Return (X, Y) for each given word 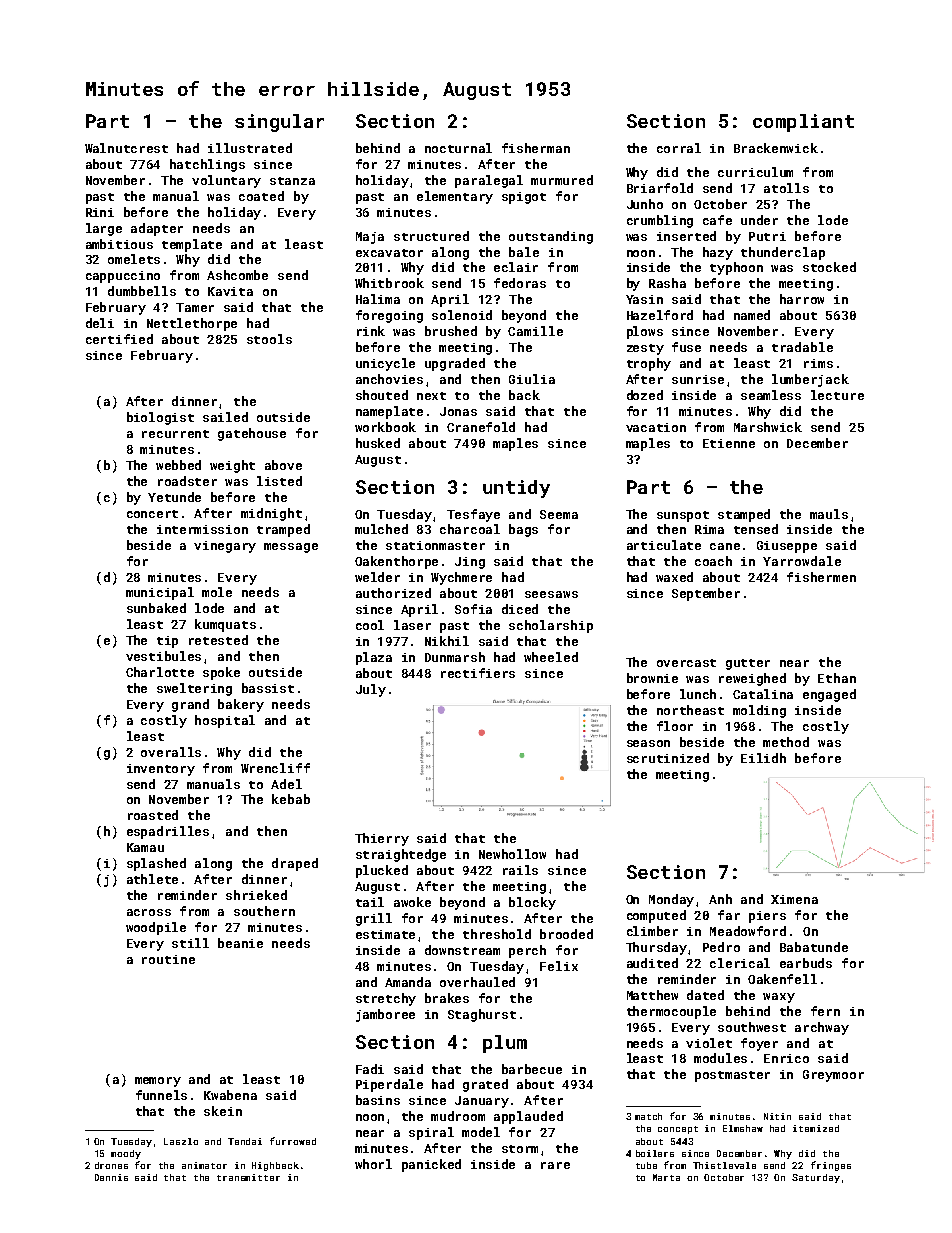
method (786, 742)
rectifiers (478, 673)
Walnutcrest (126, 148)
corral (679, 148)
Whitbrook (389, 283)
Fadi (370, 1069)
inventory (161, 770)
